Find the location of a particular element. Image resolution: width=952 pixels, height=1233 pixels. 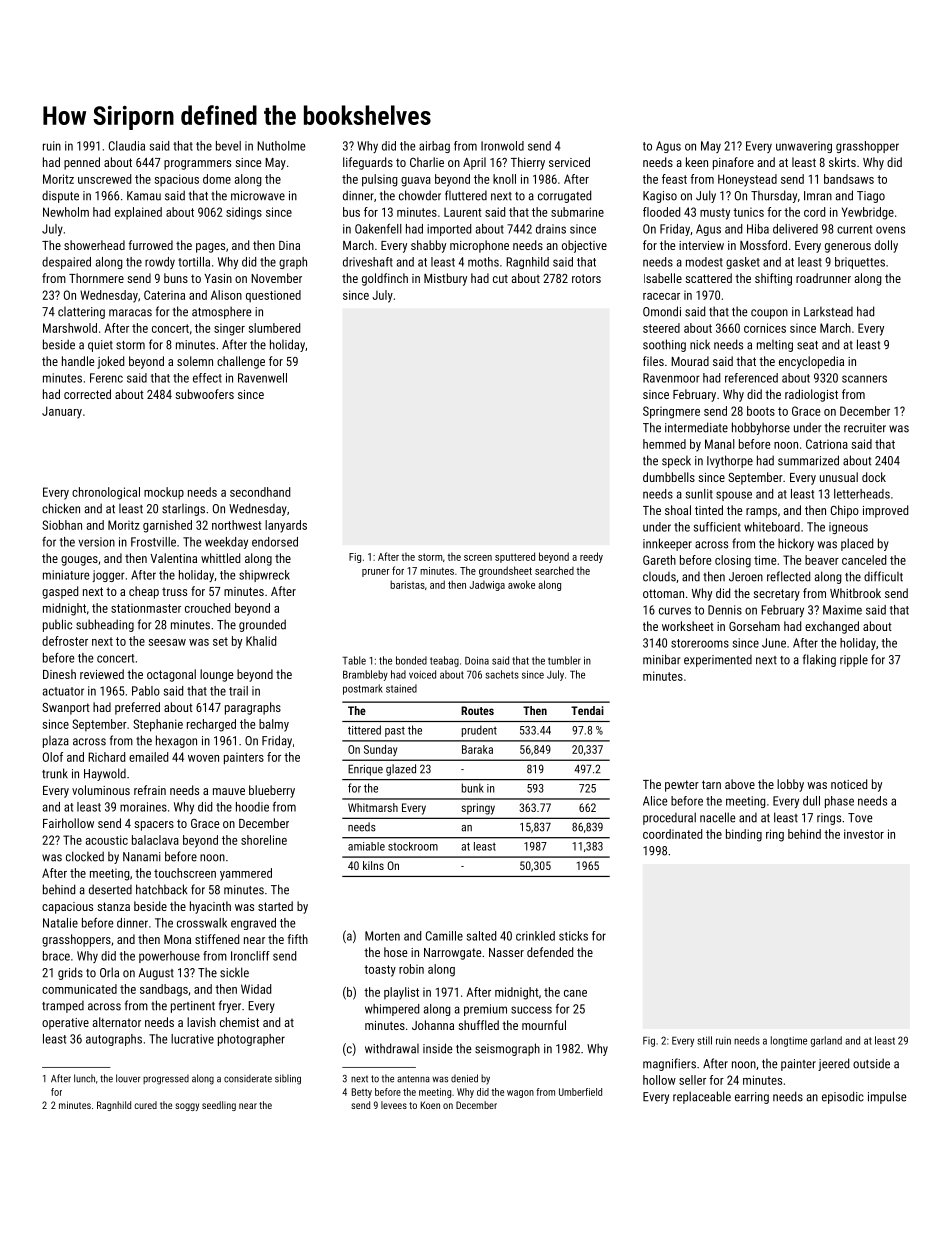

pinafore is located at coordinates (733, 163).
